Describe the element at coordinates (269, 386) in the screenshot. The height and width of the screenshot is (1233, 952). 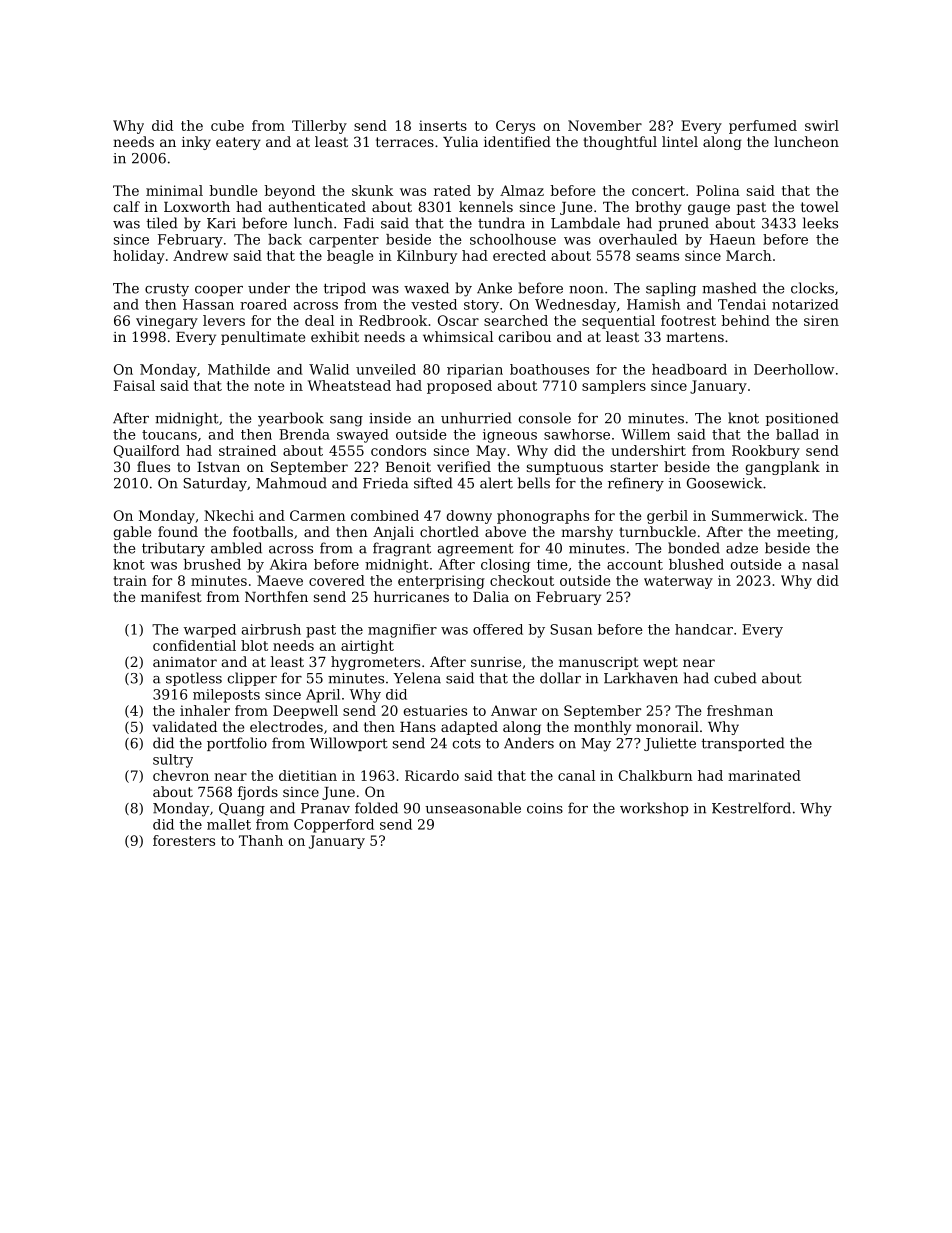
I see `note` at that location.
